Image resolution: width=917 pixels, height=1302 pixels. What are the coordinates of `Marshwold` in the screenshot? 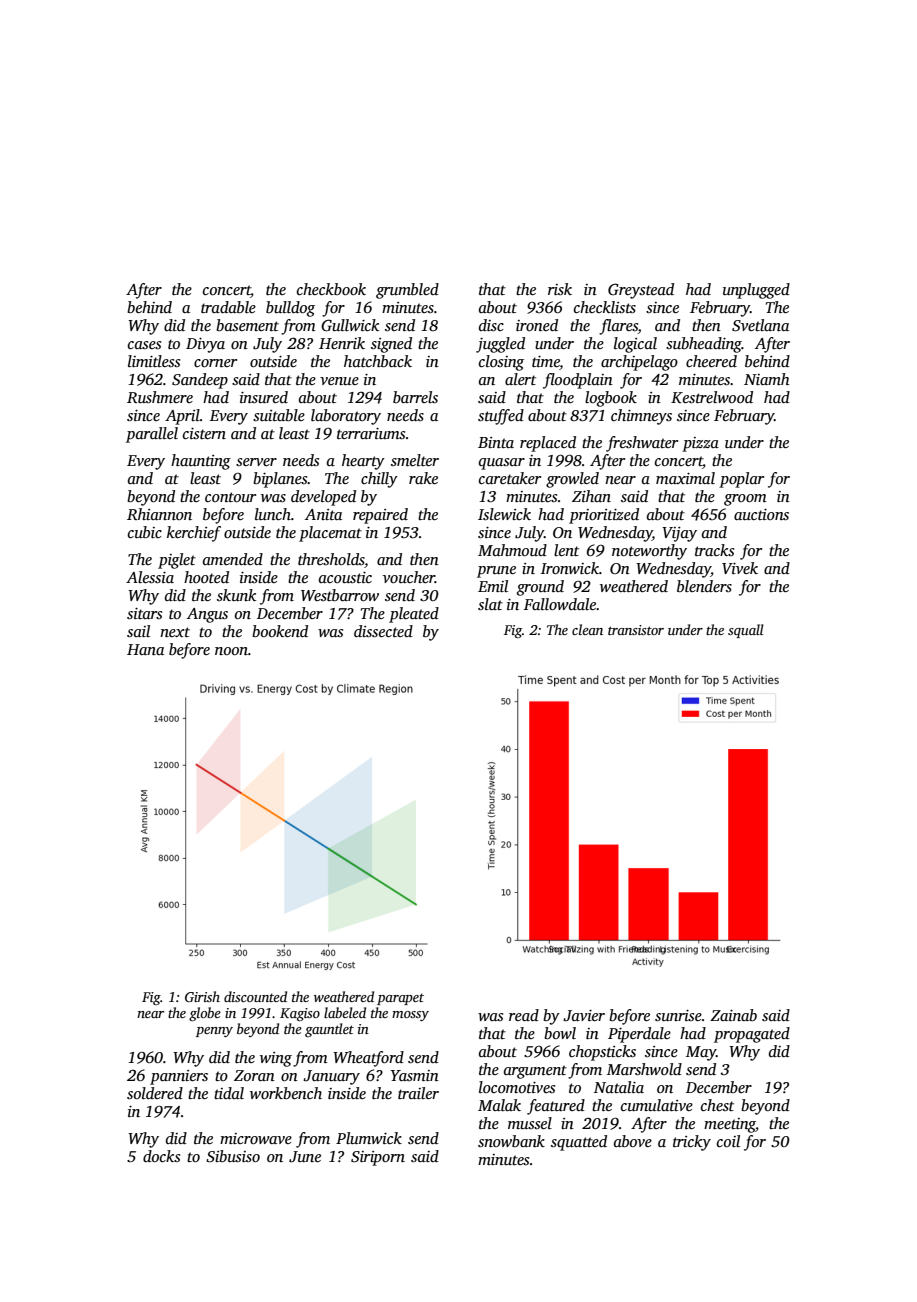 It's located at (644, 1069).
